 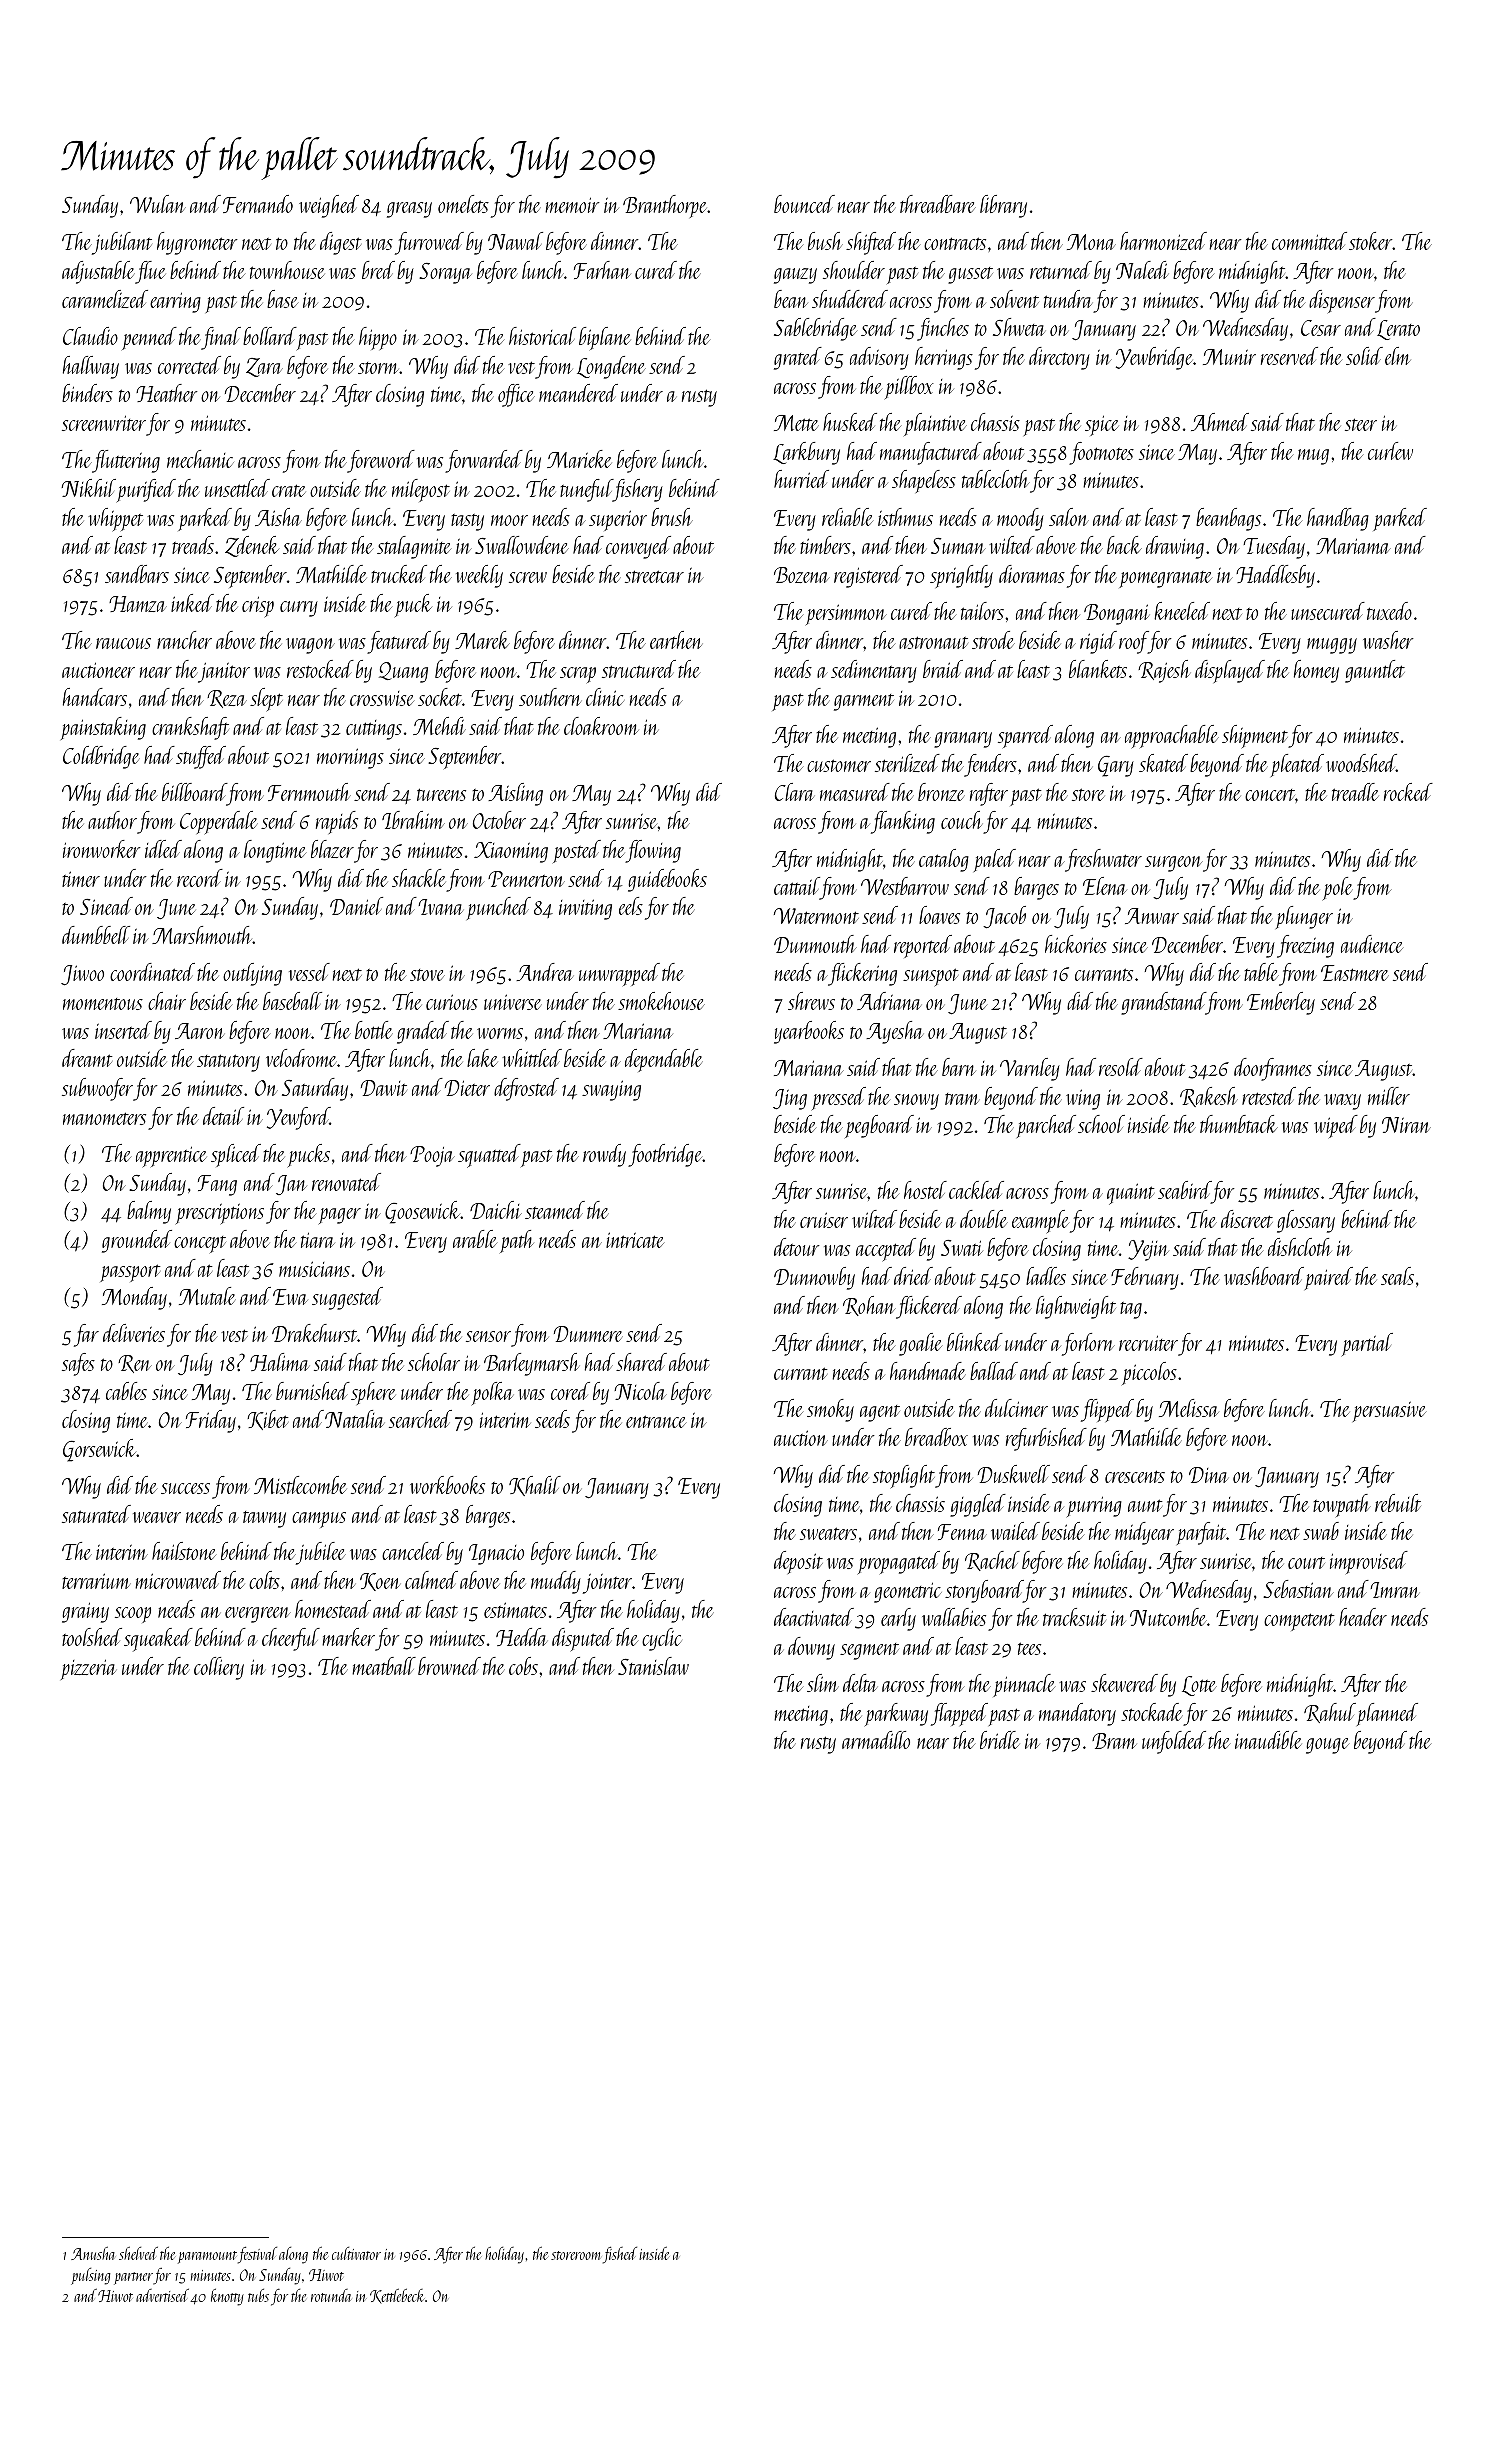 What do you see at coordinates (439, 726) in the screenshot?
I see `Mehdi` at bounding box center [439, 726].
